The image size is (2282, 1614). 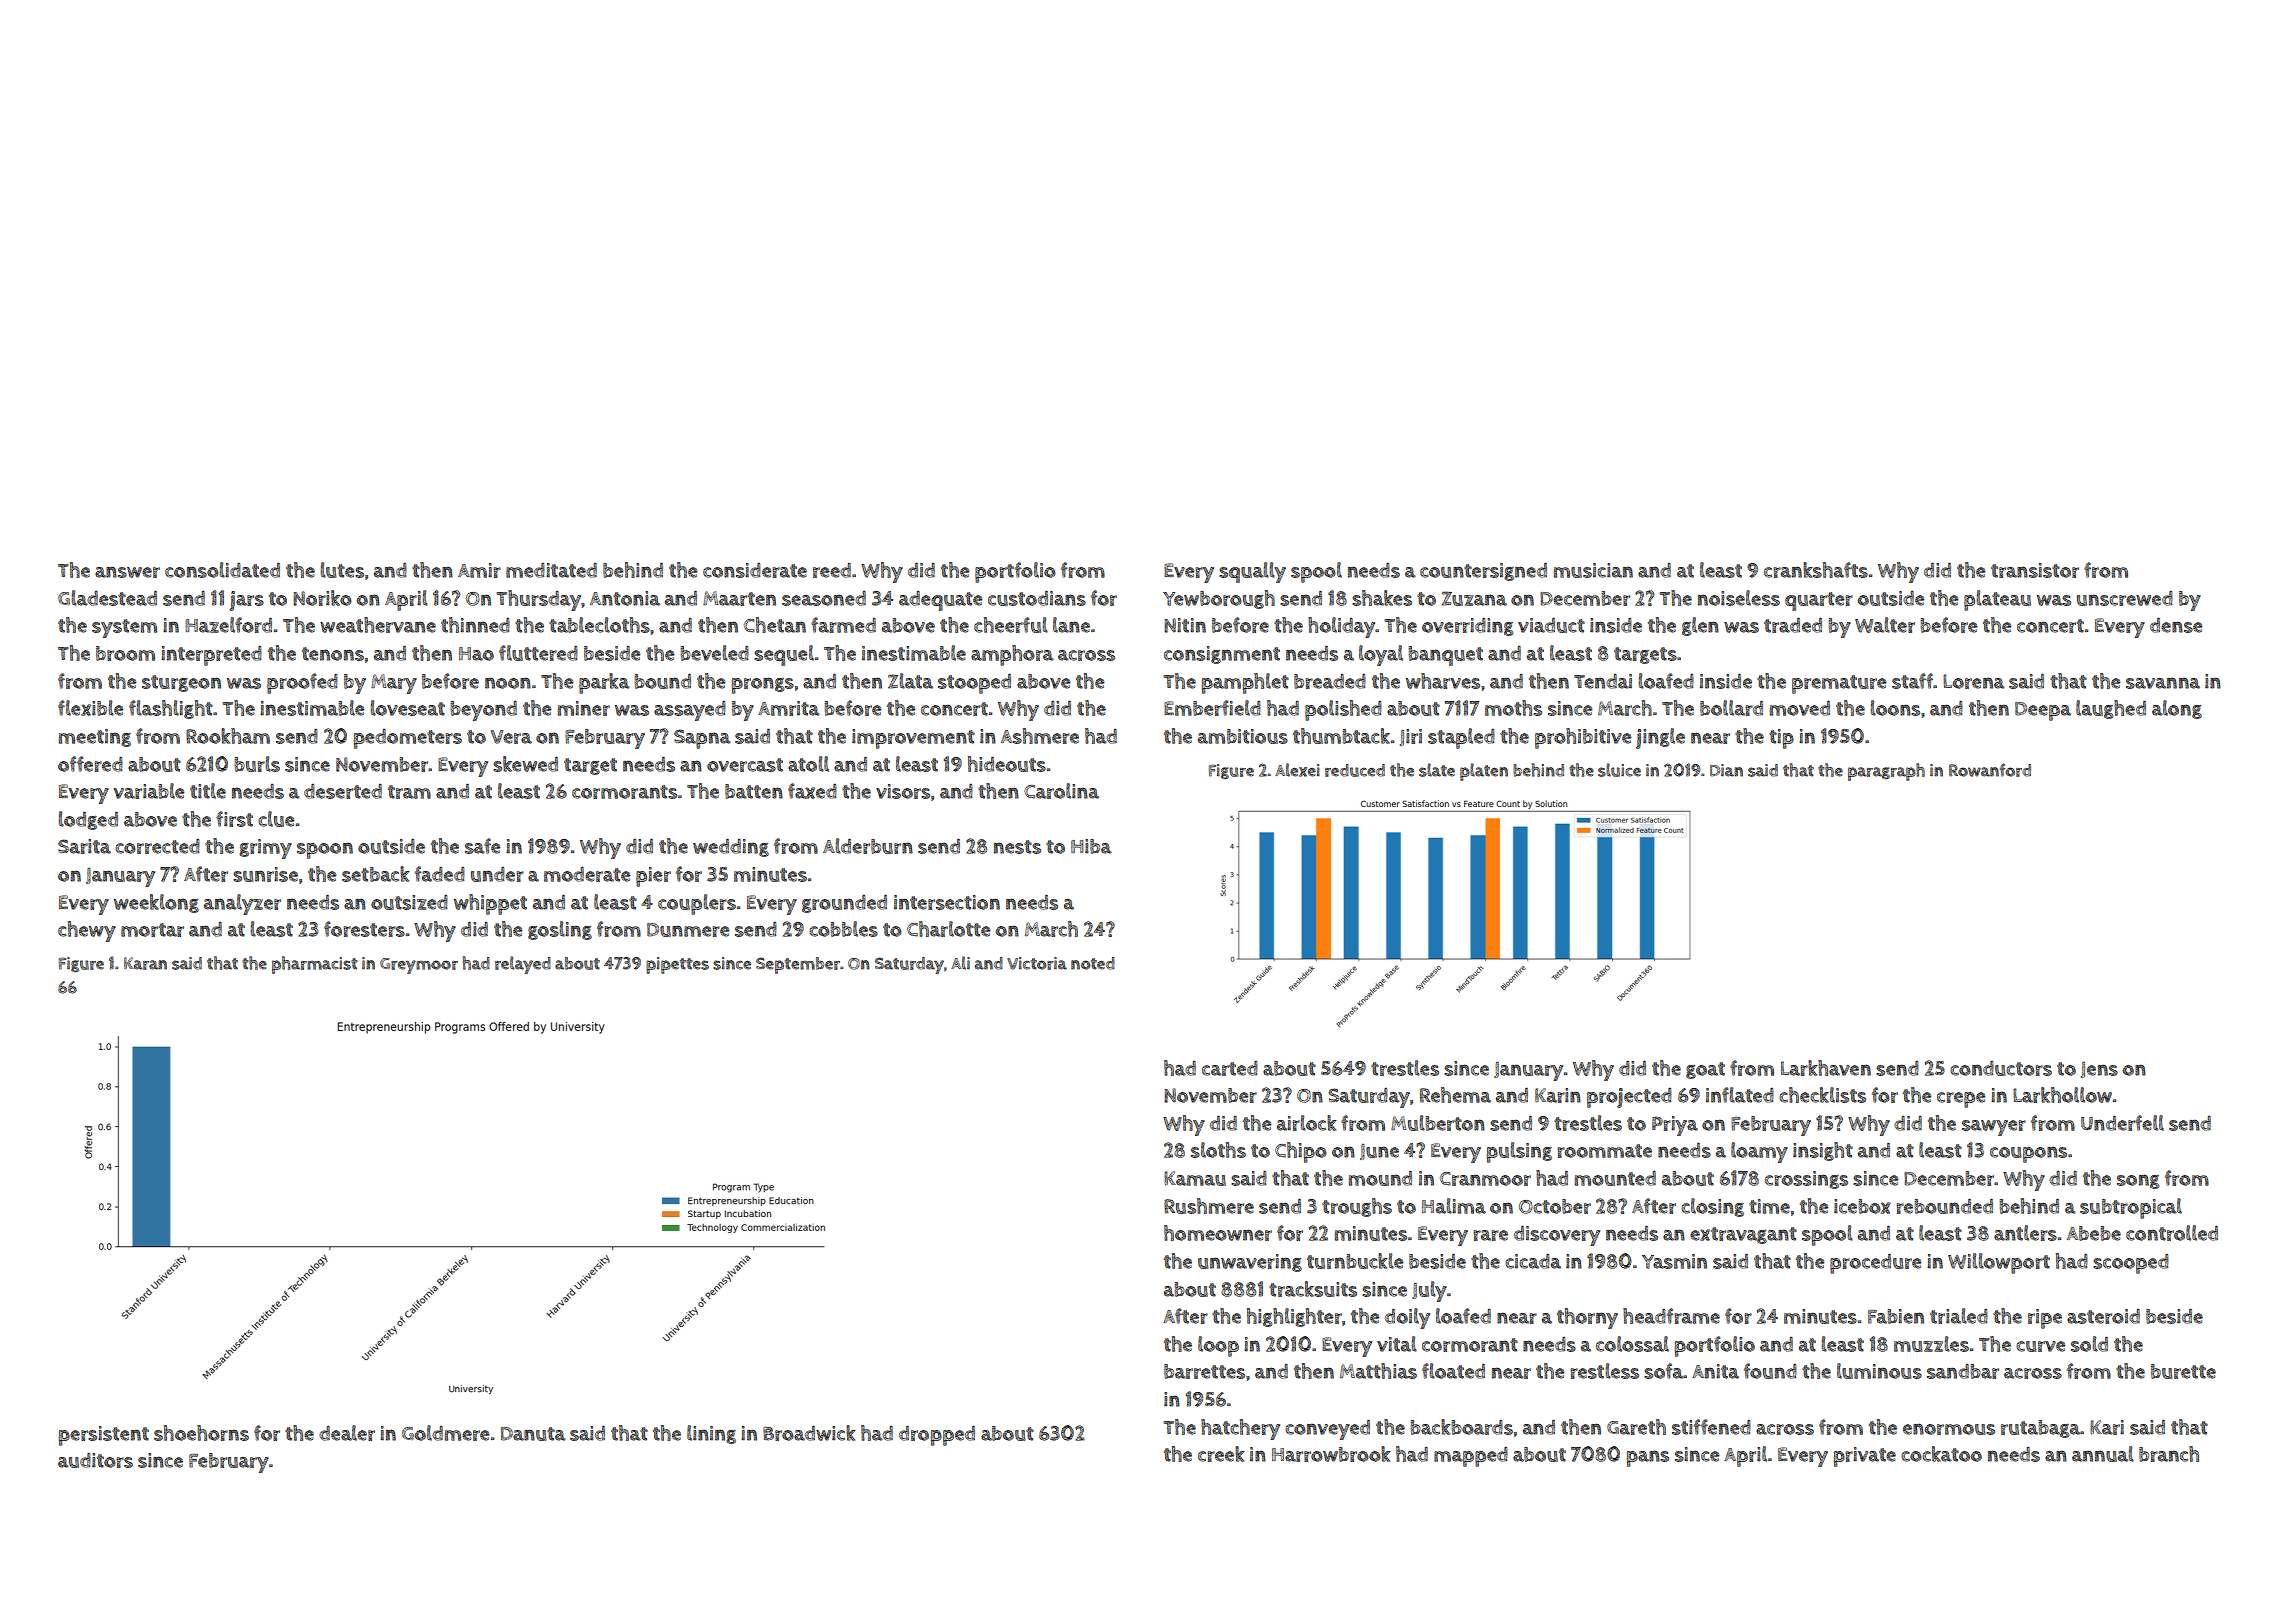 I want to click on transistor, so click(x=2035, y=570).
